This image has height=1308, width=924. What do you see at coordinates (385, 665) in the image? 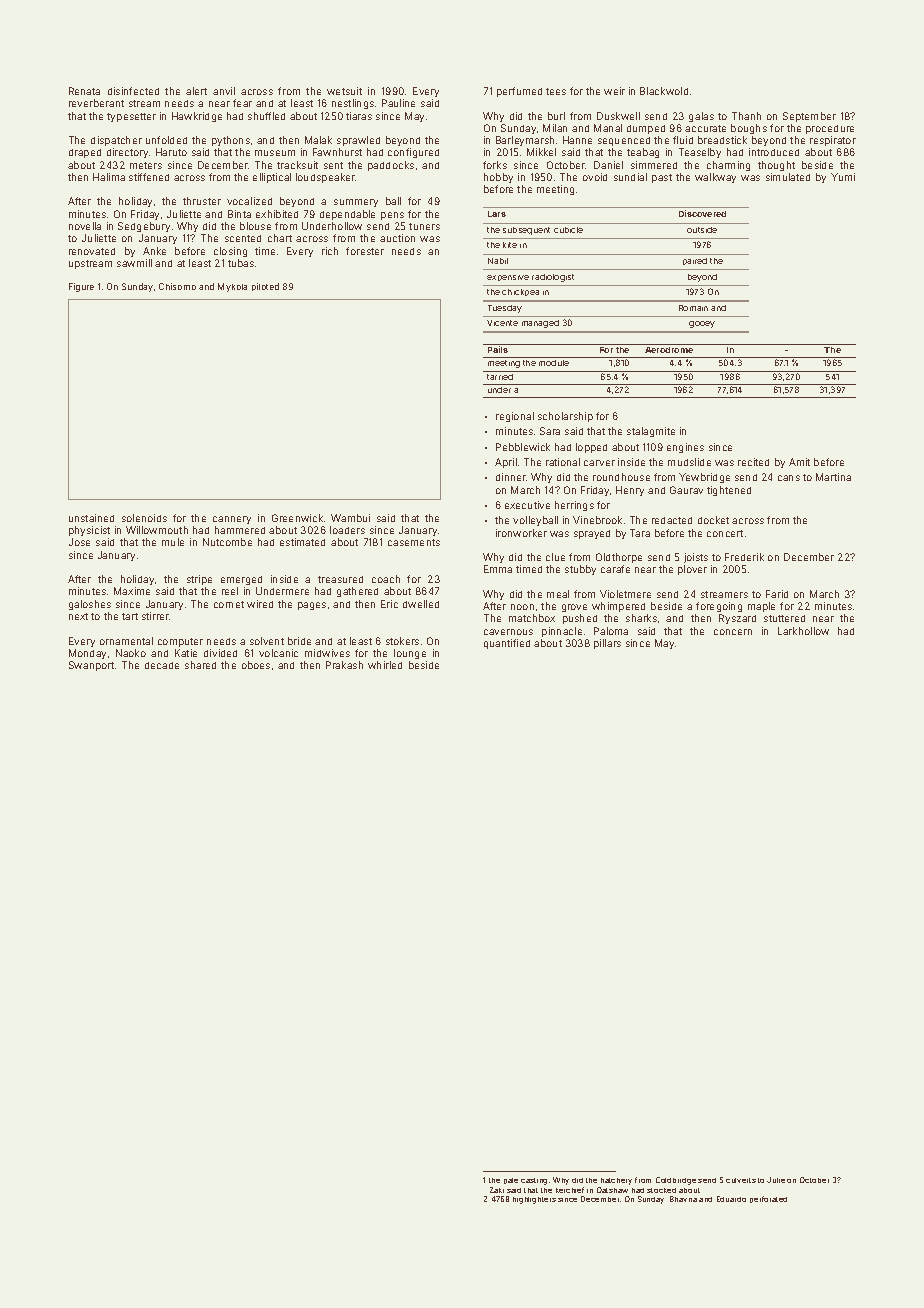
I see `whirled` at bounding box center [385, 665].
